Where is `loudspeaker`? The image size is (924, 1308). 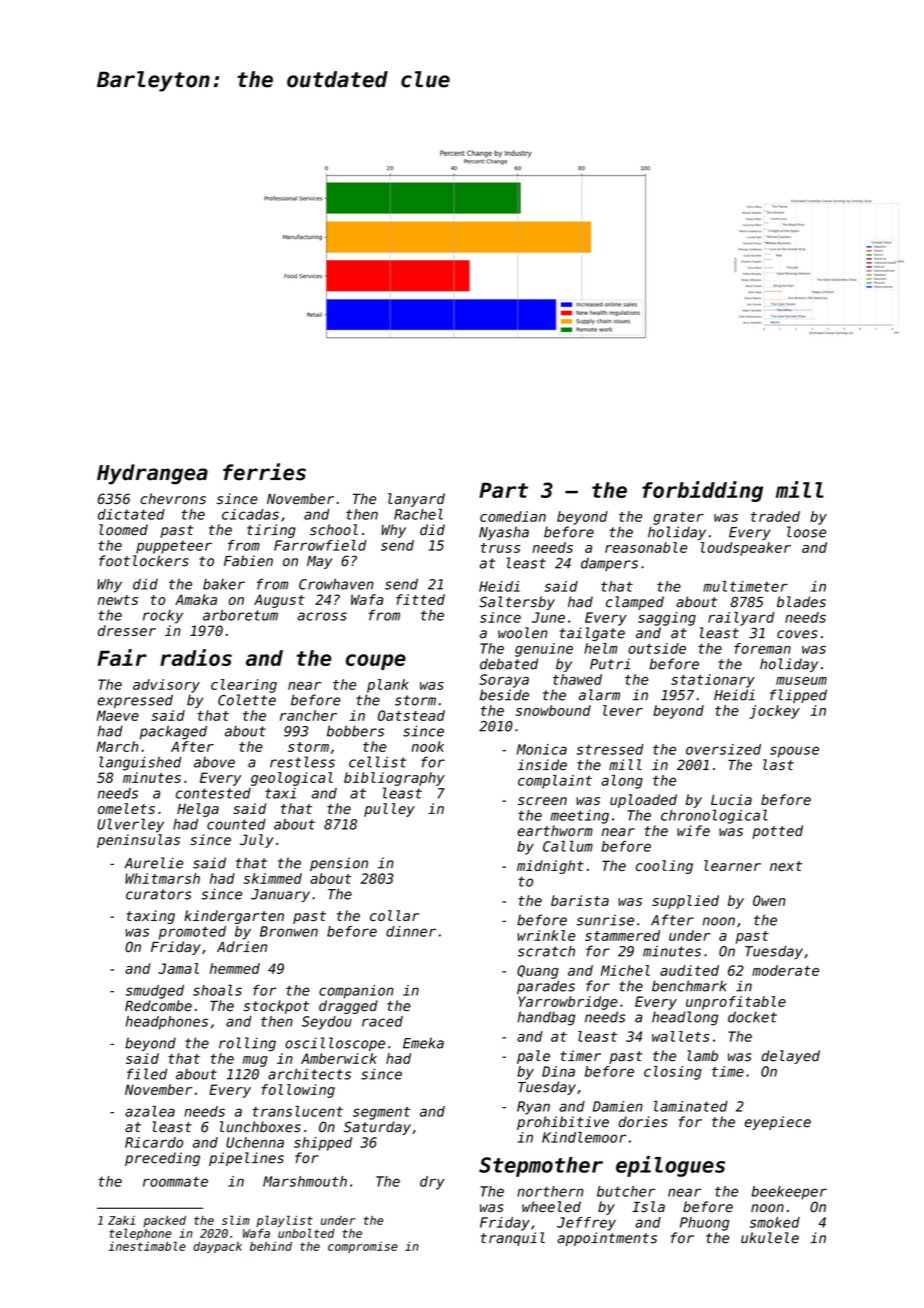
loudspeaker is located at coordinates (746, 549).
